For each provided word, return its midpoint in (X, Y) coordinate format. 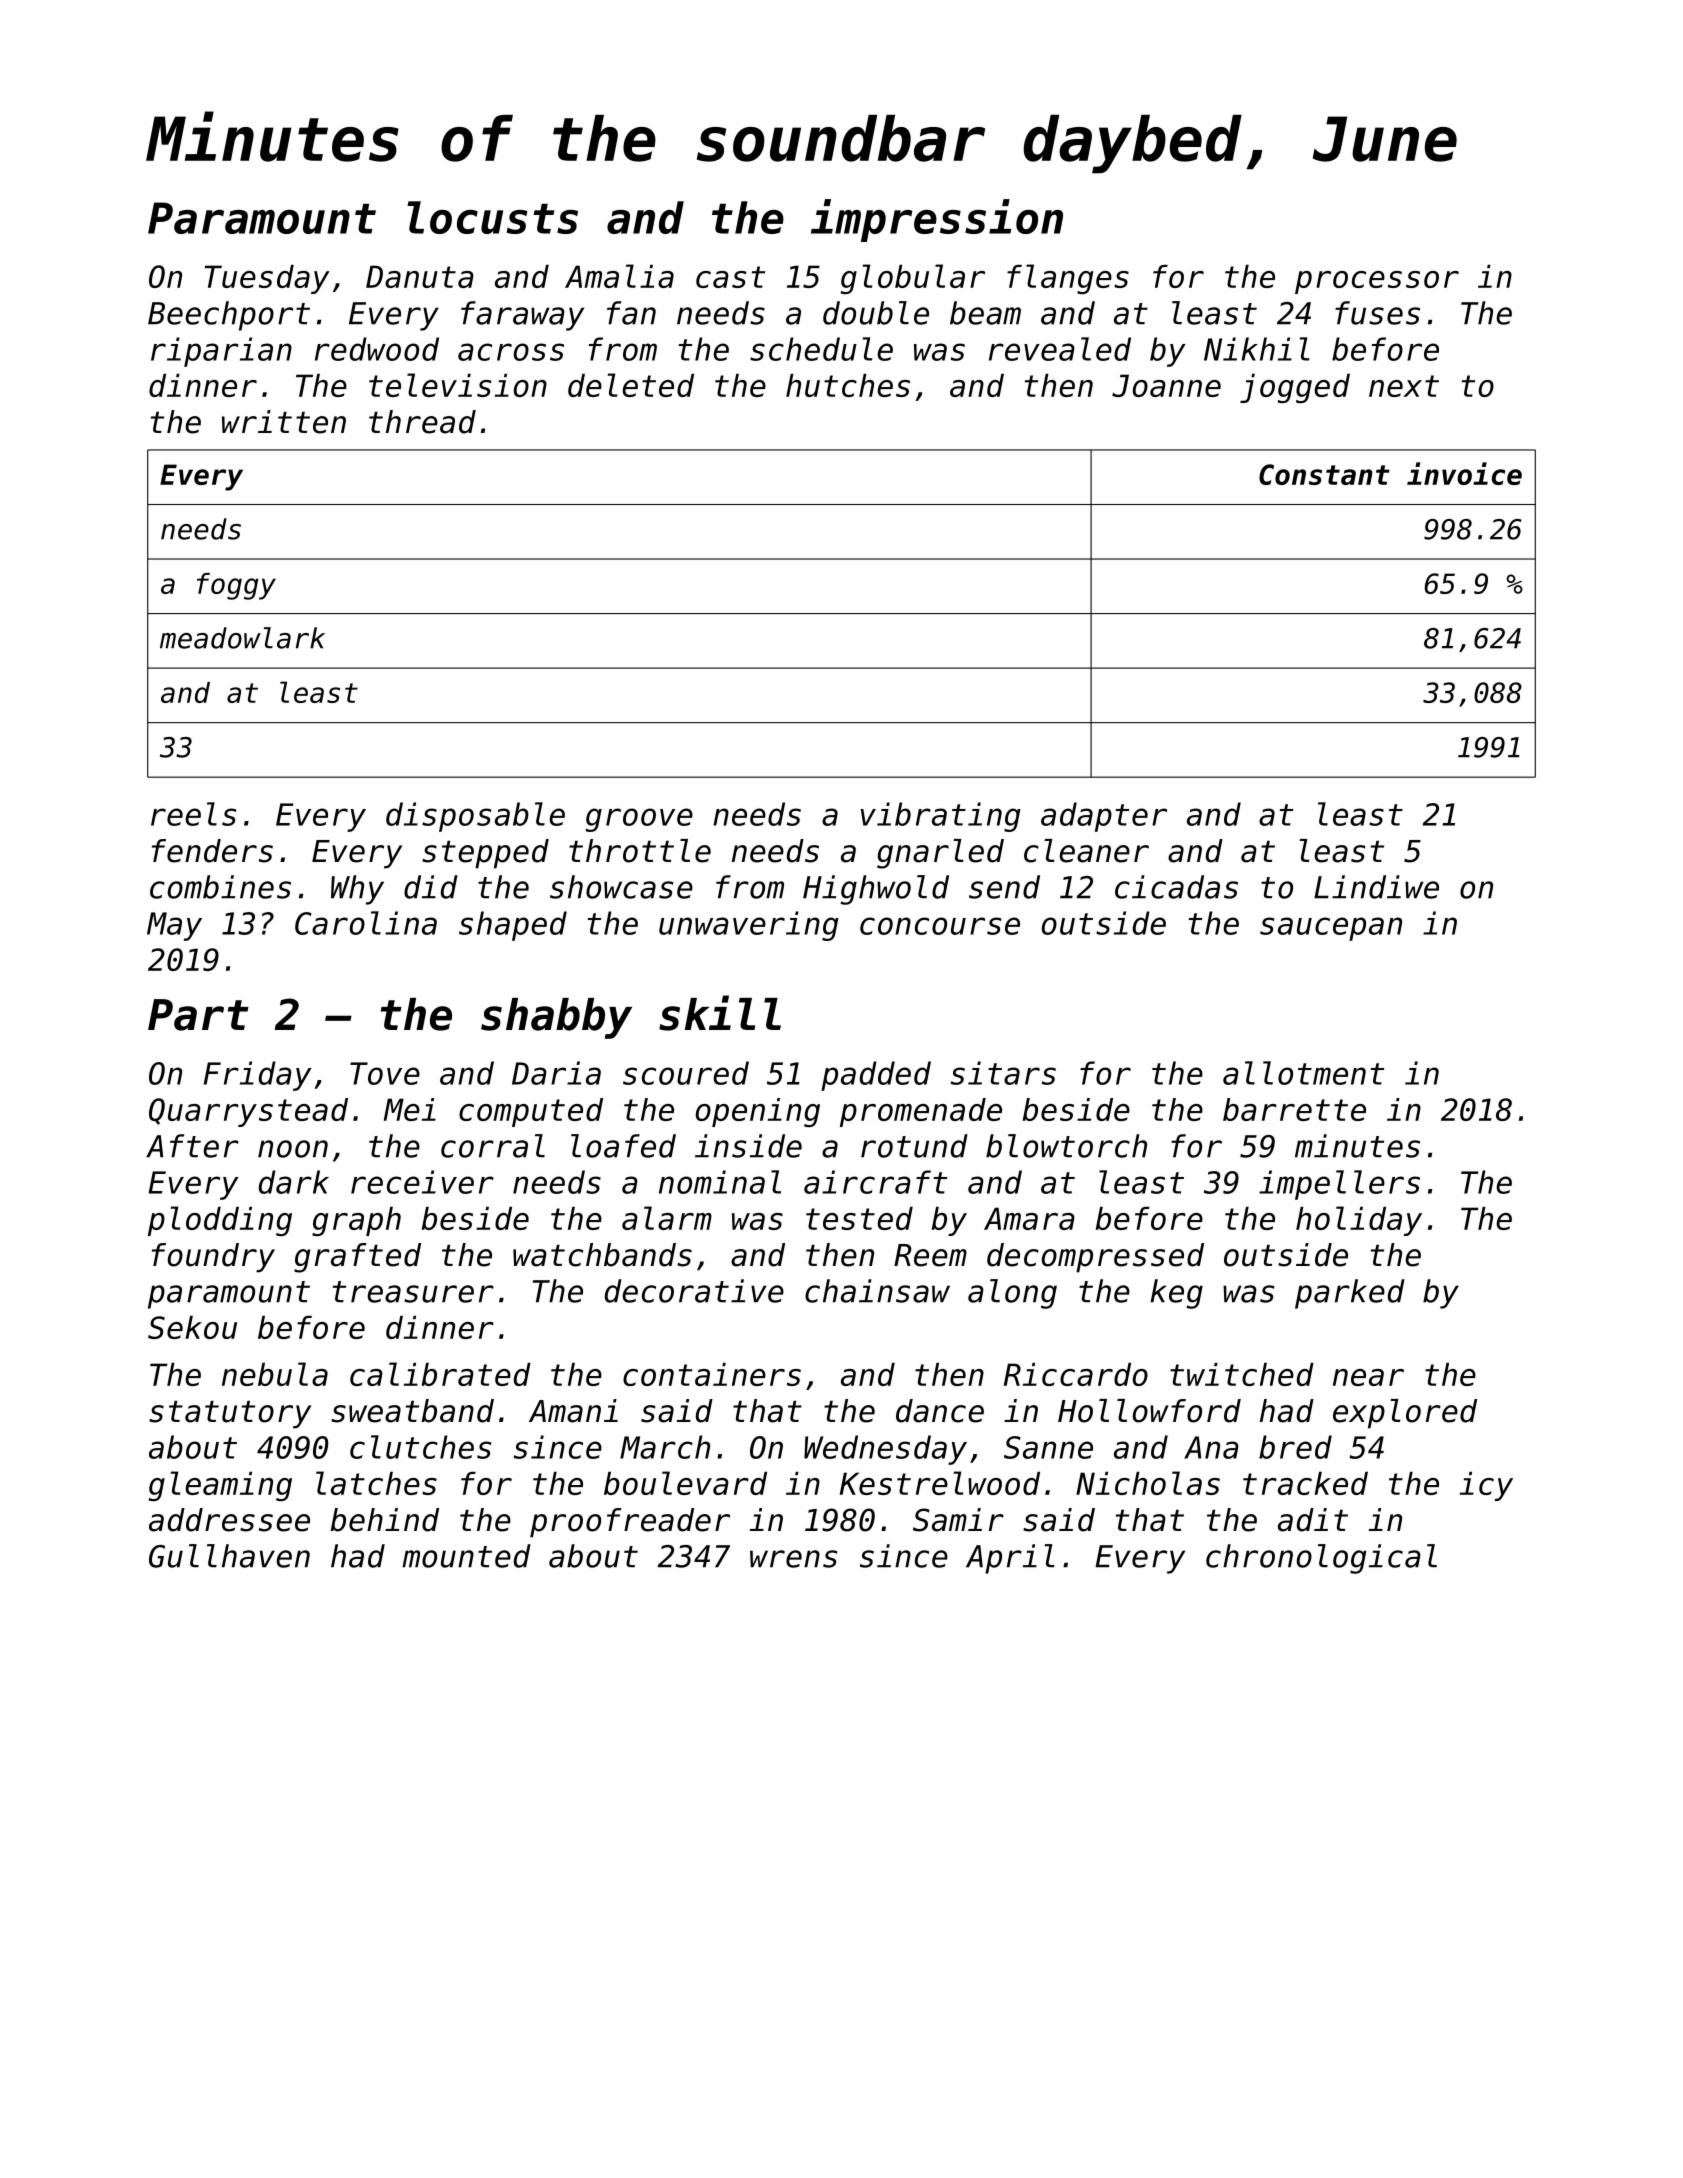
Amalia (619, 276)
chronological (1321, 1559)
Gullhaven (229, 1556)
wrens (794, 1559)
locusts (492, 217)
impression (937, 220)
